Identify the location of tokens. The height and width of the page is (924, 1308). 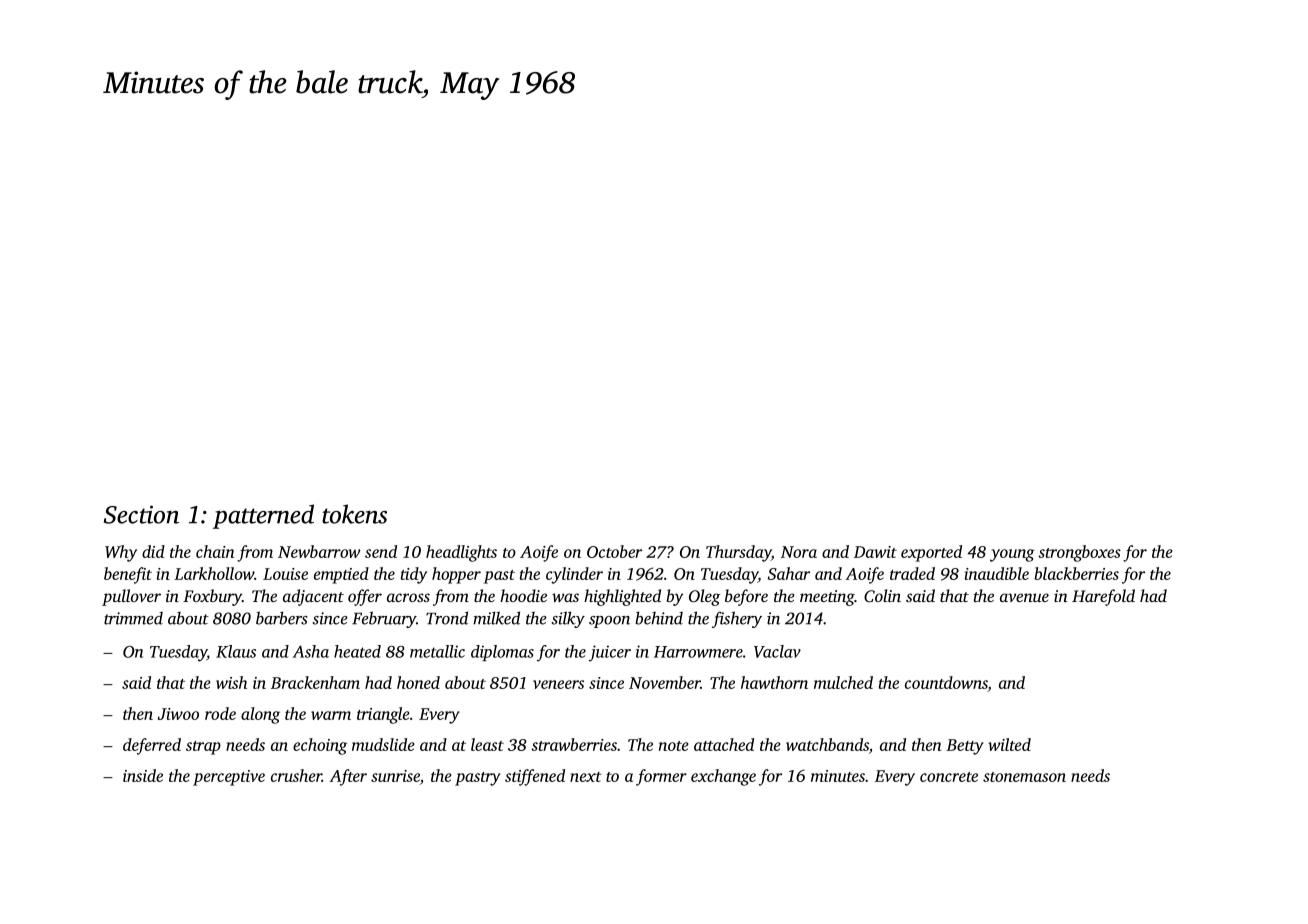
(354, 514).
